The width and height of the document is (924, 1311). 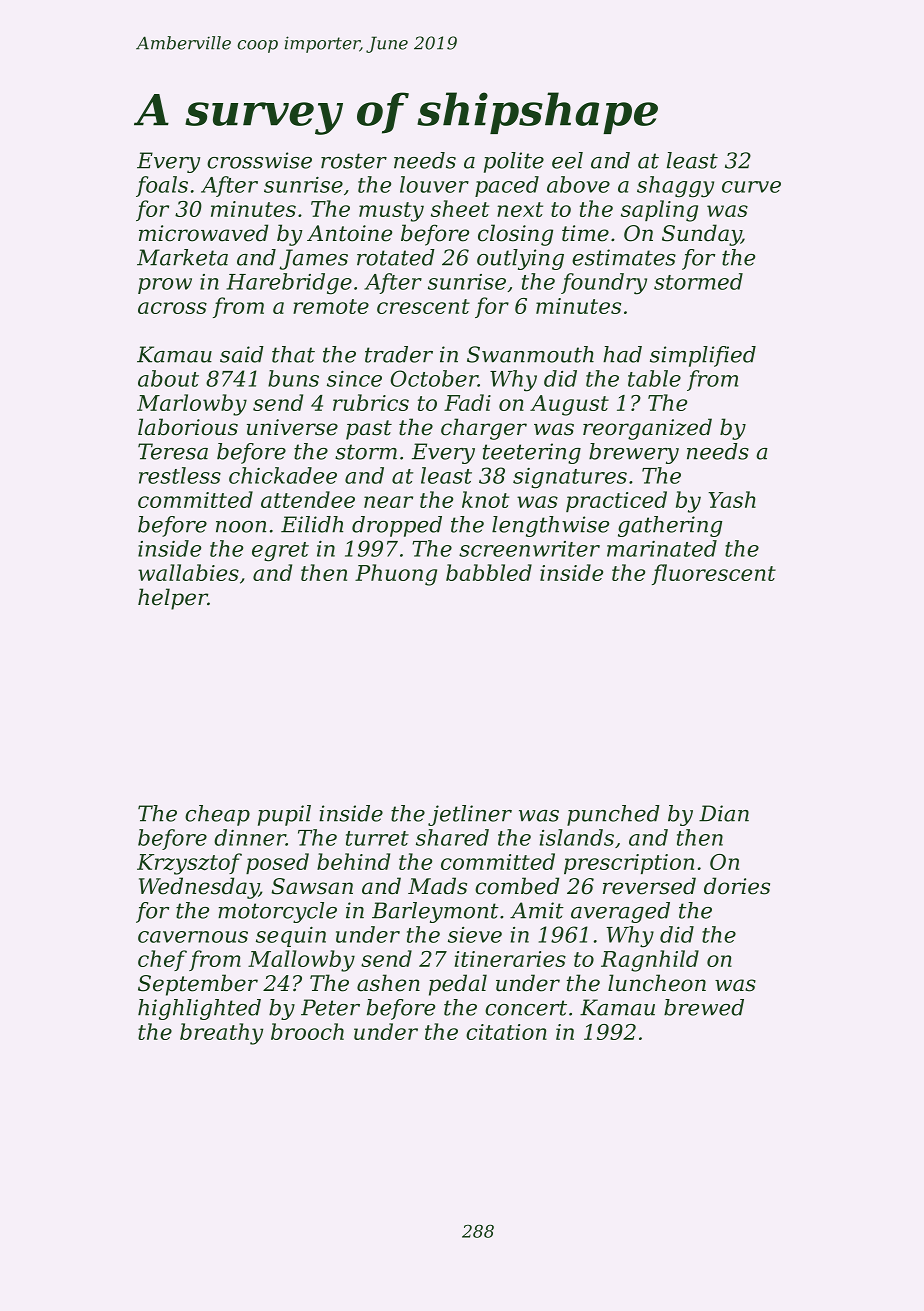 I want to click on concert, so click(x=526, y=1008).
